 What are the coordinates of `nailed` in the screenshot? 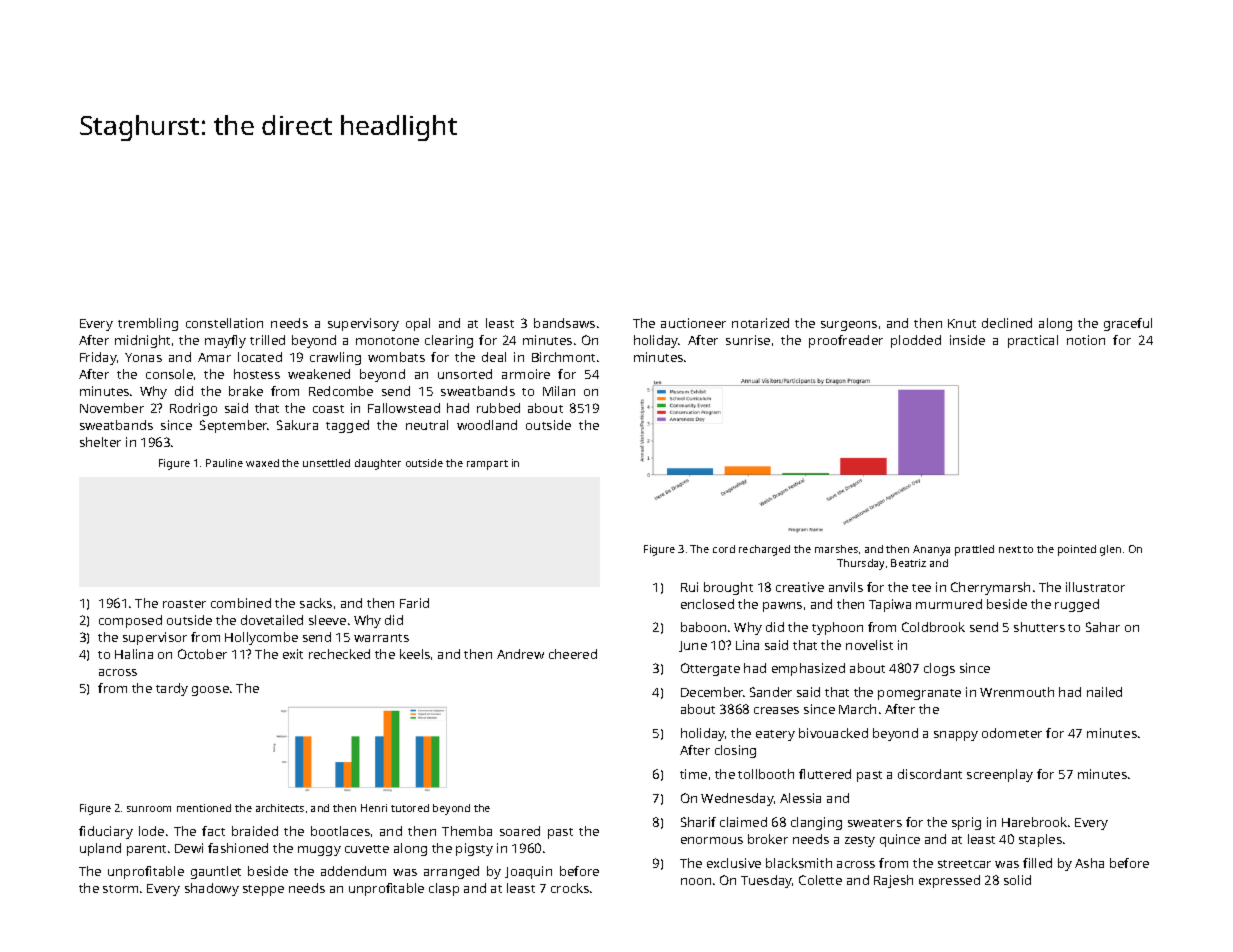 It's located at (1104, 692).
